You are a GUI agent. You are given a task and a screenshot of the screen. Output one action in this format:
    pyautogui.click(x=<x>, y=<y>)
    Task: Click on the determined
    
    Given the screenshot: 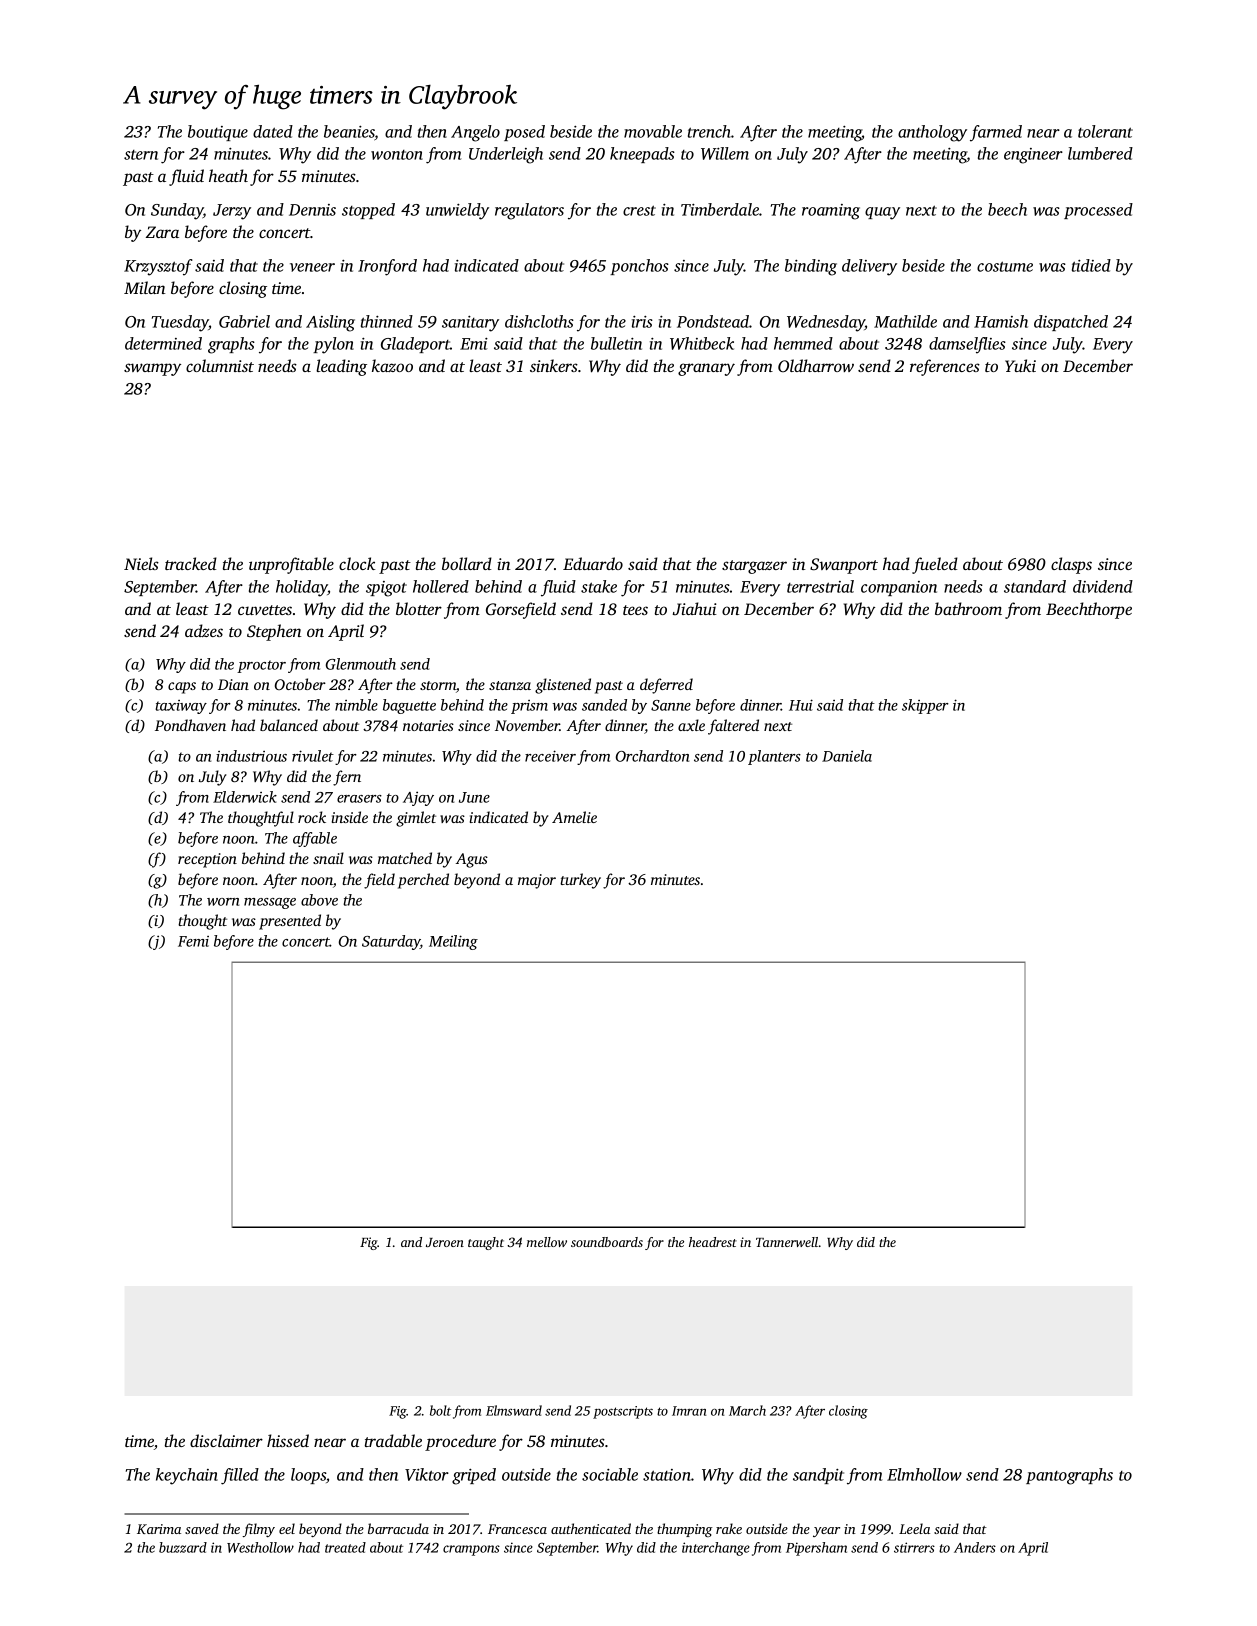 What is the action you would take?
    pyautogui.click(x=163, y=343)
